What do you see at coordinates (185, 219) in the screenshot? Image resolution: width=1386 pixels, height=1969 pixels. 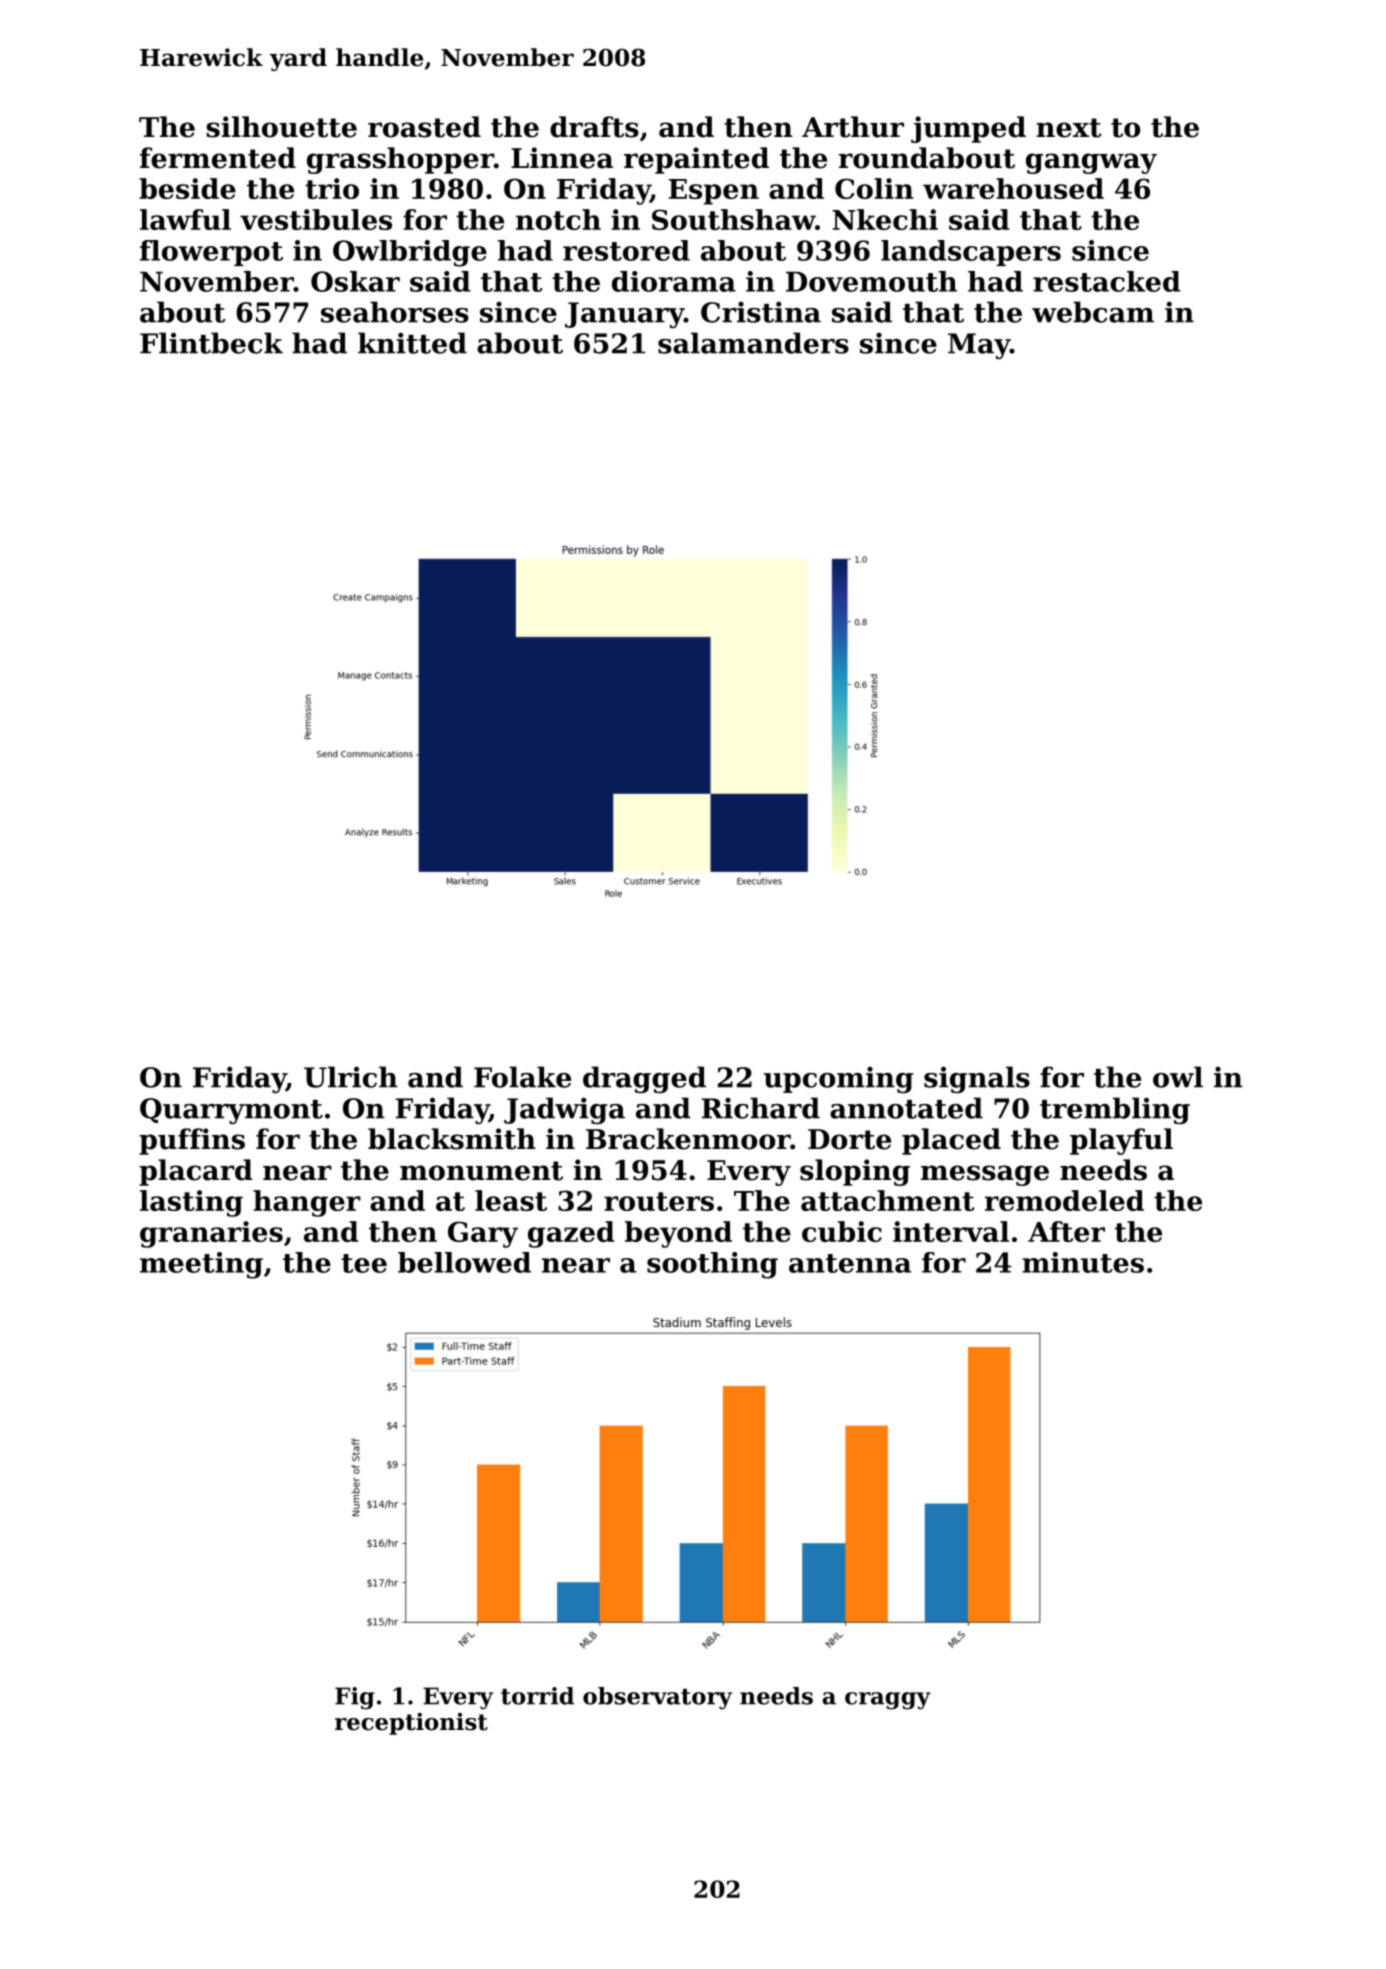 I see `lawful` at bounding box center [185, 219].
